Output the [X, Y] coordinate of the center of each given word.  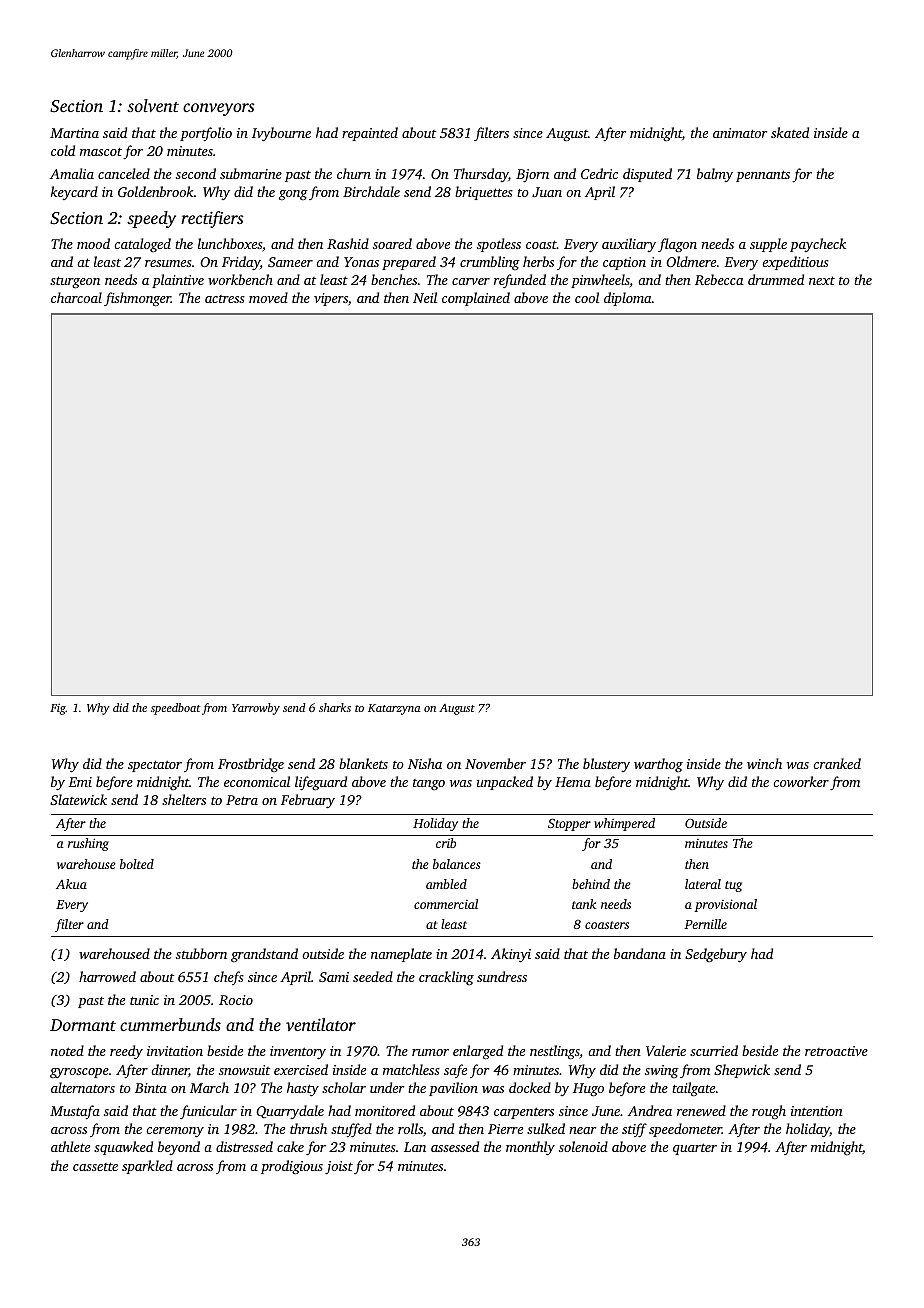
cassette [95, 1166]
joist [339, 1167]
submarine [251, 173]
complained [476, 299]
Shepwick [742, 1071]
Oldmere [691, 261]
